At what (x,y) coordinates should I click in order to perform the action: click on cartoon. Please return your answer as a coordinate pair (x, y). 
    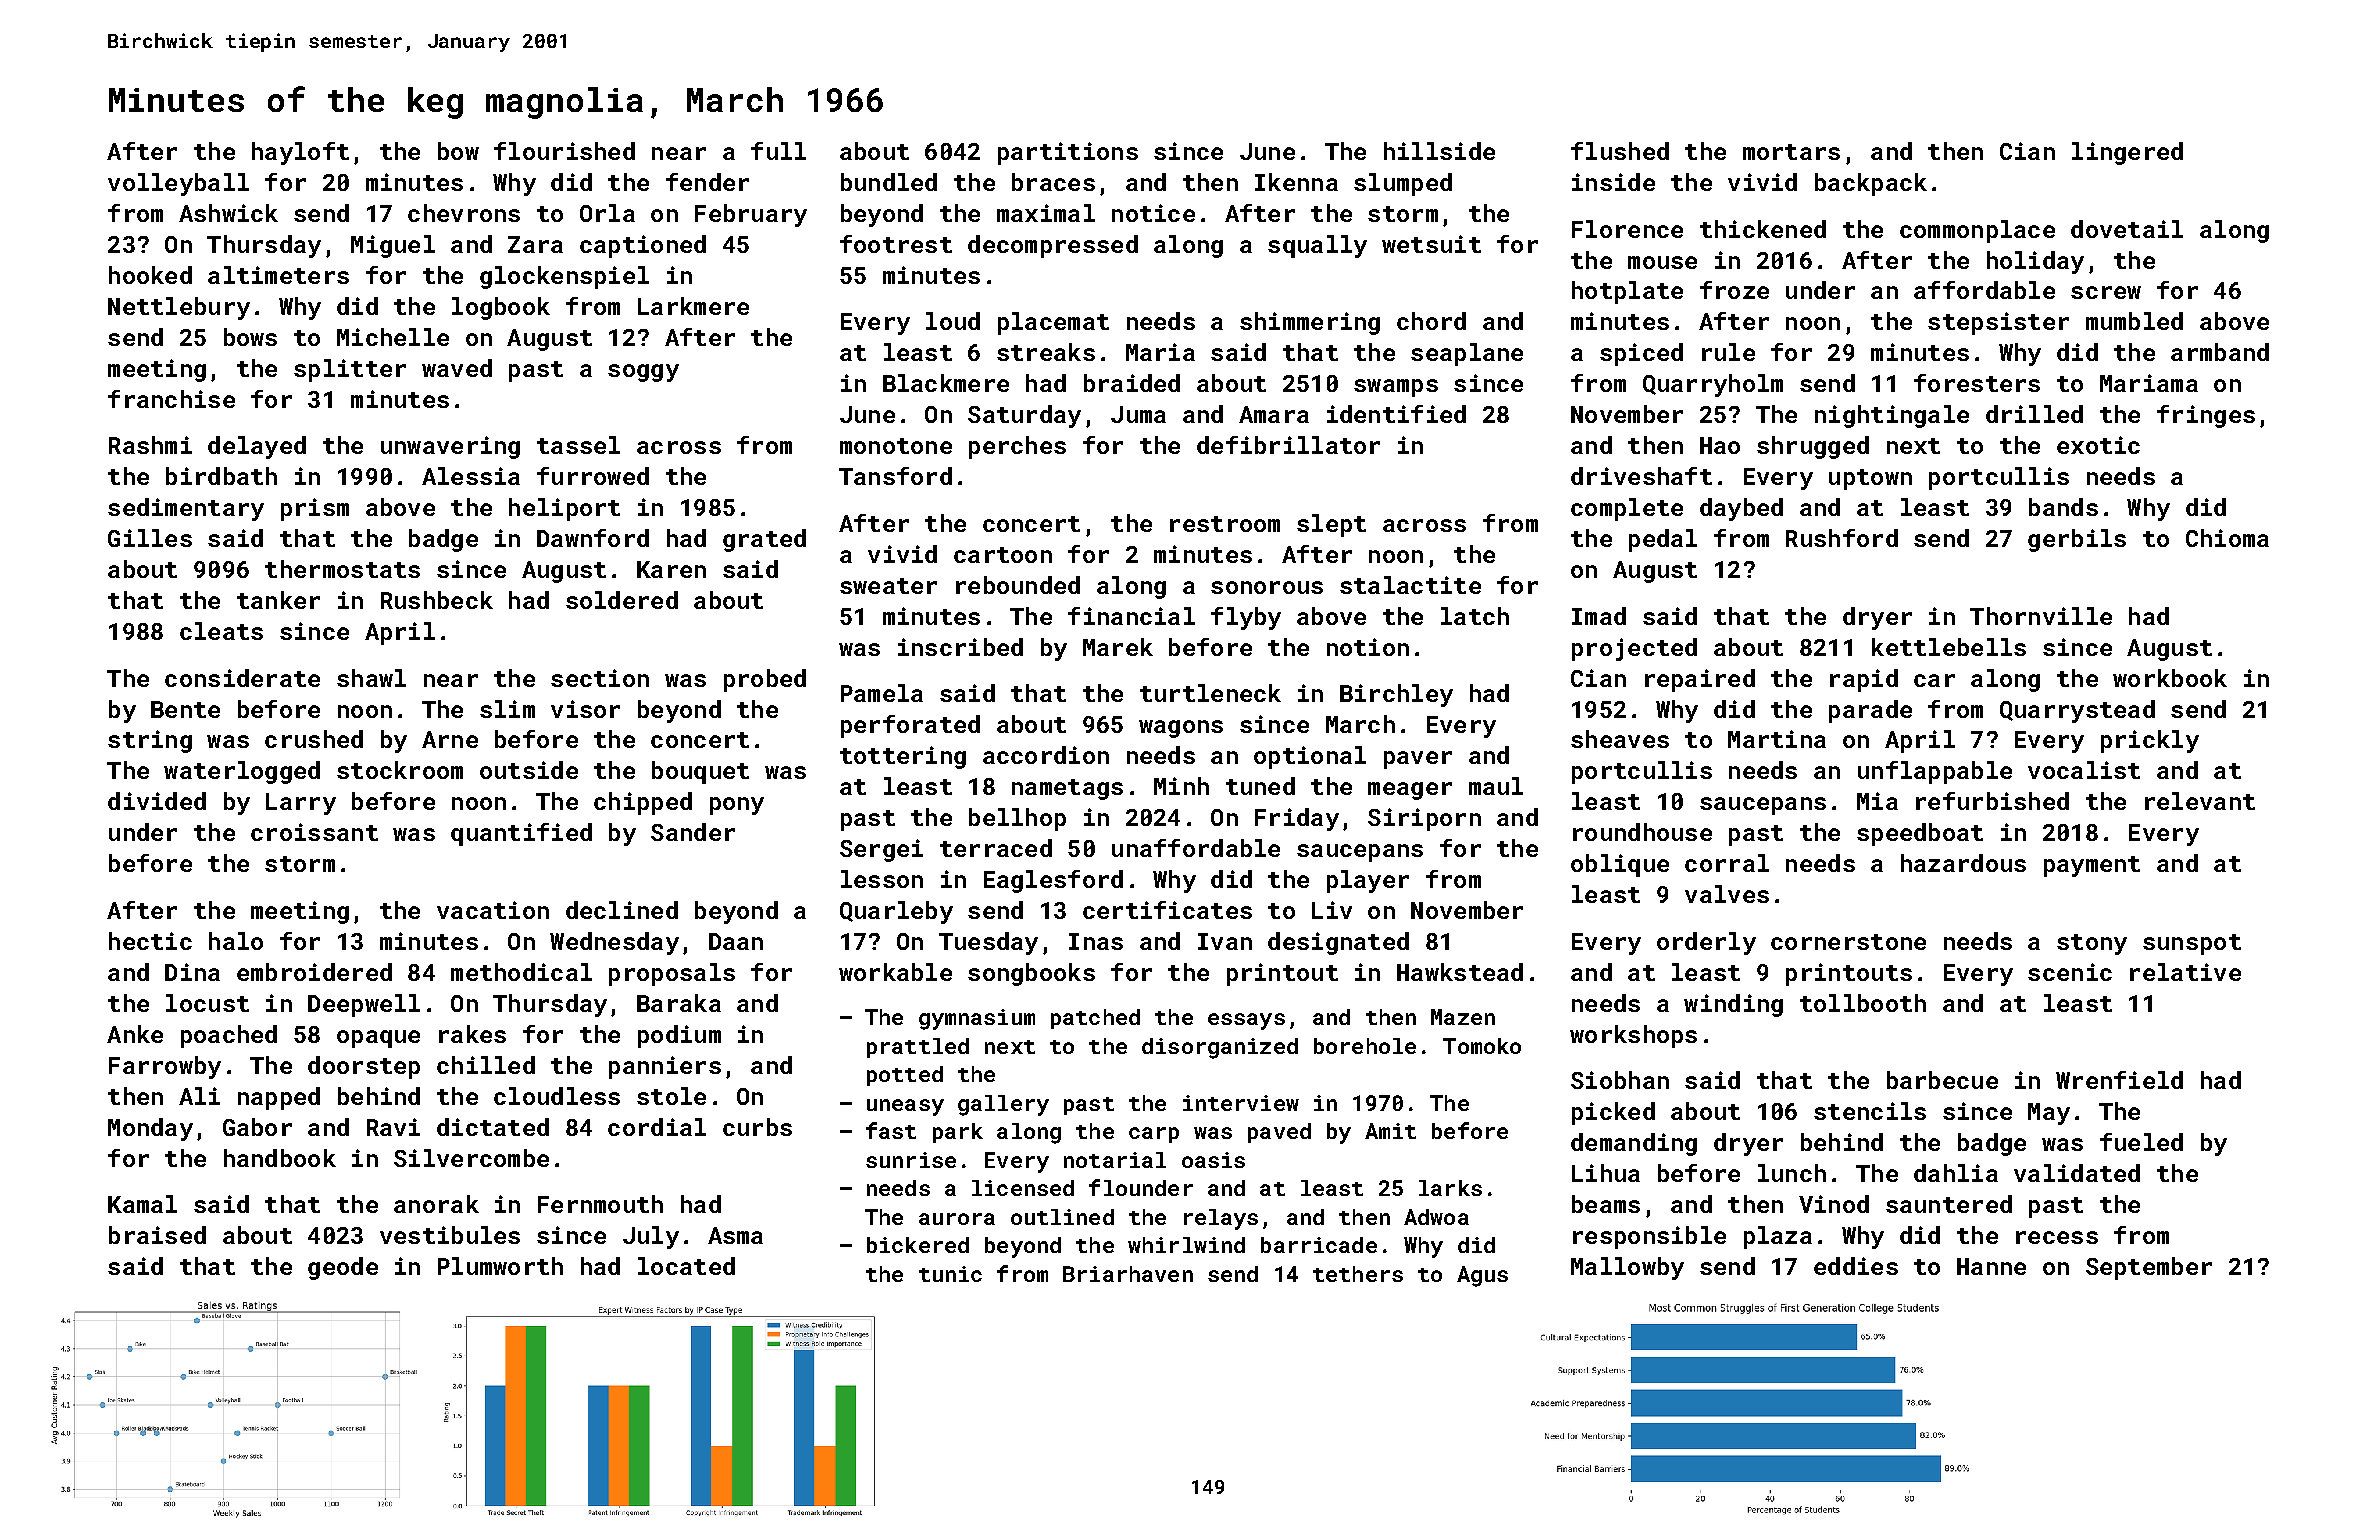
    Looking at the image, I should click on (1003, 555).
